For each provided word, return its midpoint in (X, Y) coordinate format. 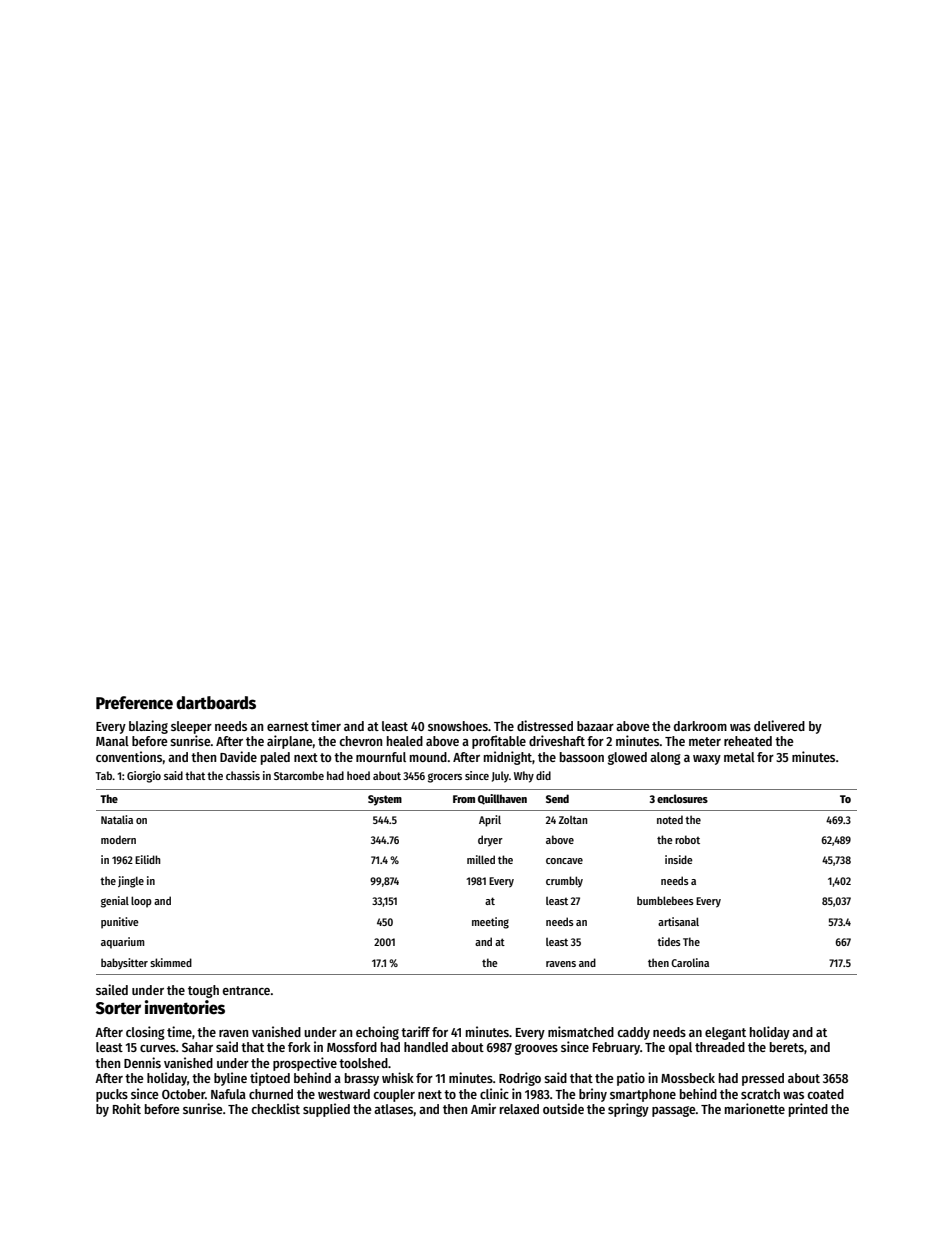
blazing (148, 727)
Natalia (117, 819)
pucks (112, 1095)
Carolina (690, 962)
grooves (536, 1049)
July (500, 777)
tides (669, 941)
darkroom (700, 726)
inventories (185, 1007)
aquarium (123, 943)
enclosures (682, 798)
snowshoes (458, 726)
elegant (725, 1033)
